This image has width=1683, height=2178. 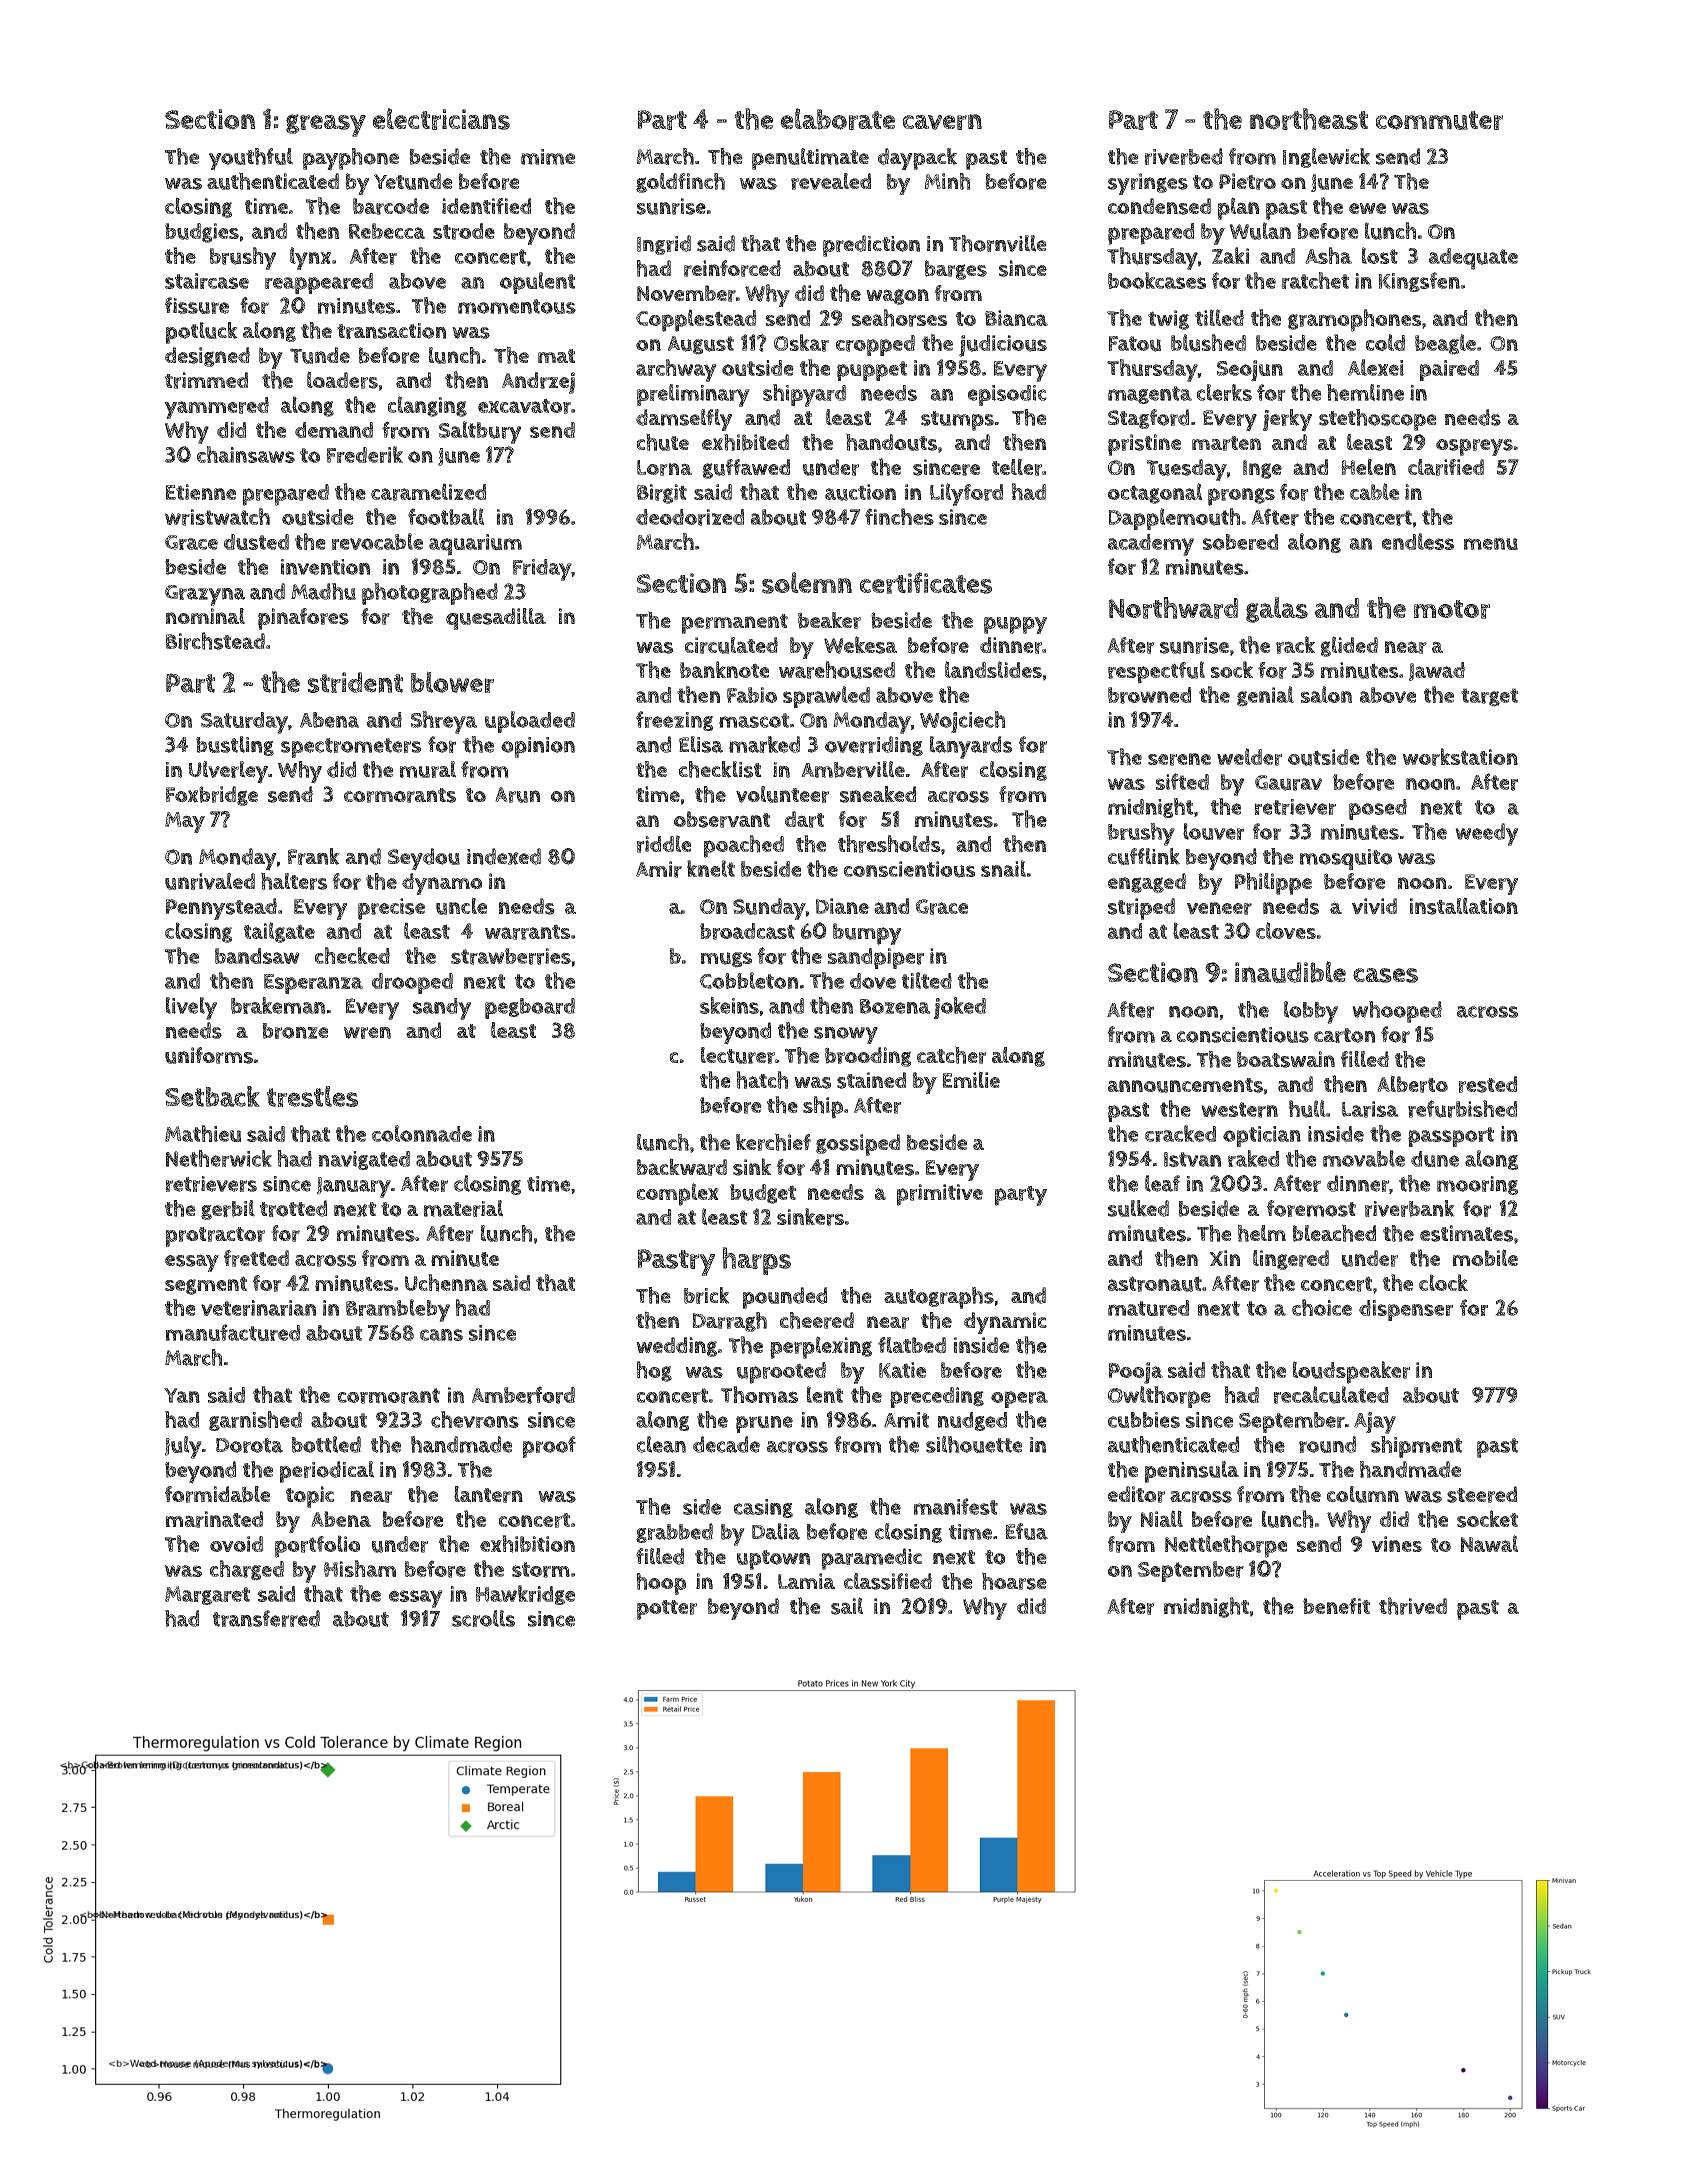 I want to click on installation, so click(x=1463, y=906).
